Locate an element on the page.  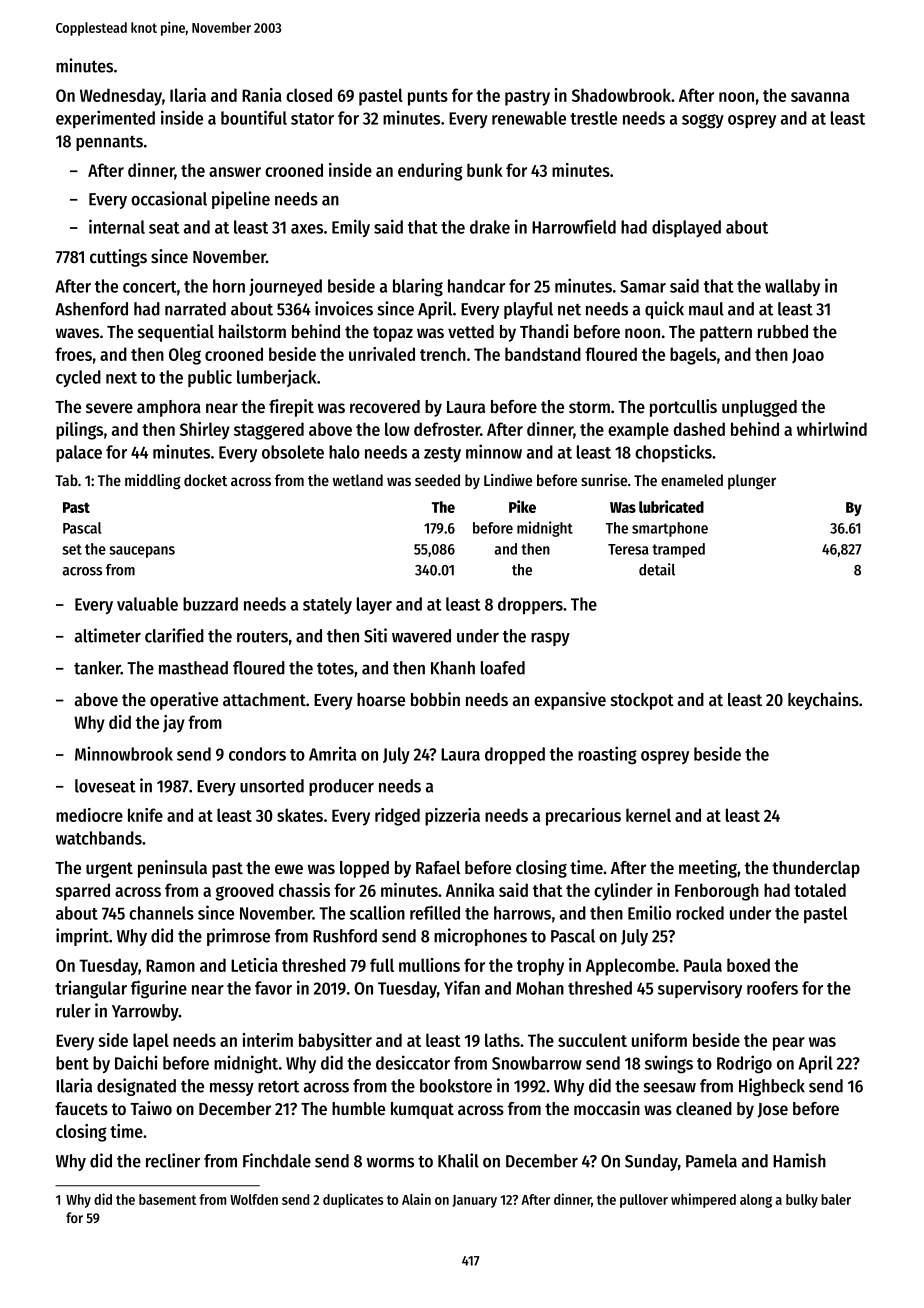
renewable is located at coordinates (529, 118).
